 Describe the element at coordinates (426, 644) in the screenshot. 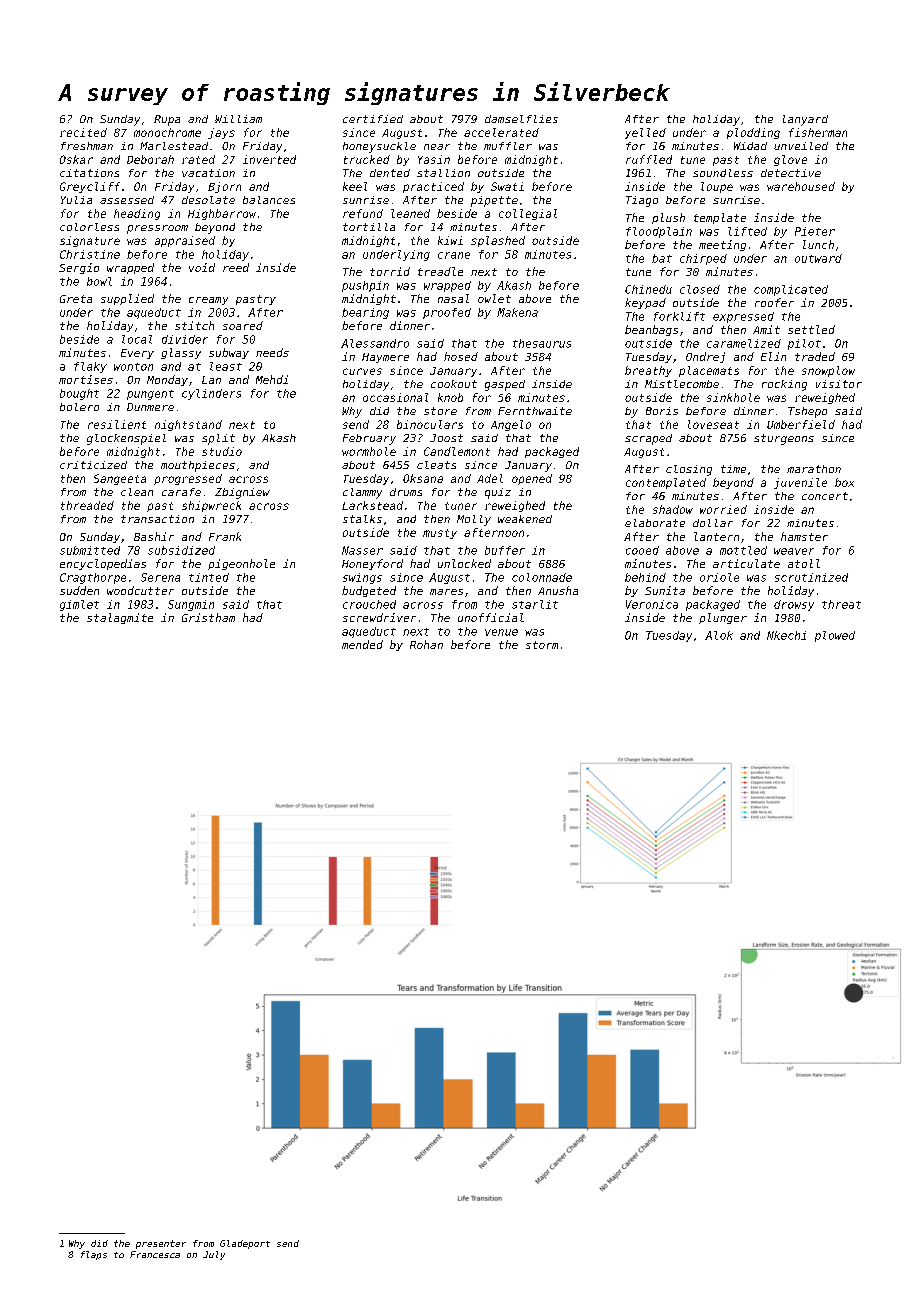

I see `Rohan` at that location.
